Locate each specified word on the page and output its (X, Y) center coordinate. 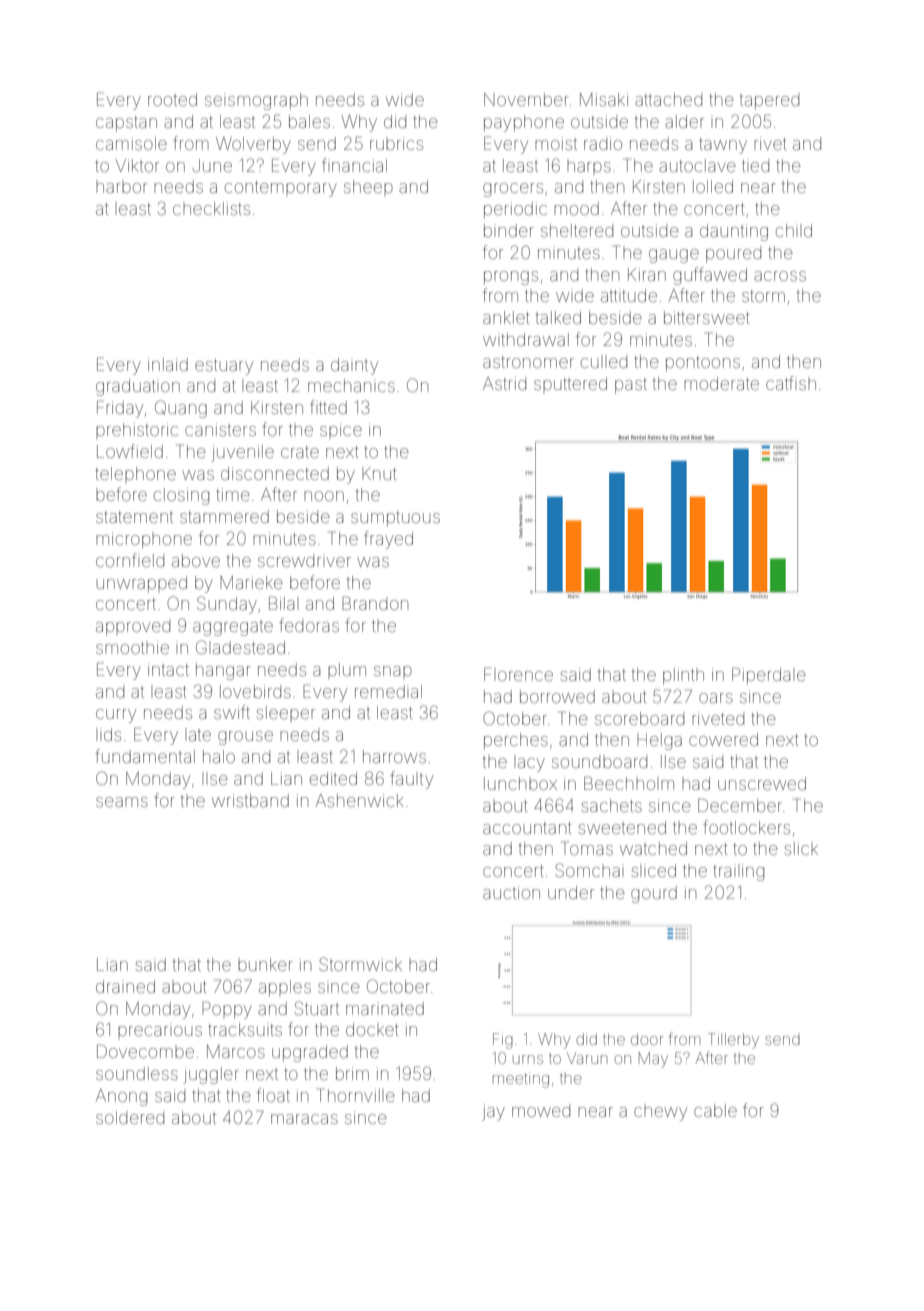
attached (668, 99)
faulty (411, 780)
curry (116, 716)
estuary (224, 367)
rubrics (396, 143)
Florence (518, 674)
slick (801, 848)
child (794, 230)
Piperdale (769, 676)
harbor (121, 186)
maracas (304, 1119)
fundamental (145, 756)
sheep (368, 188)
